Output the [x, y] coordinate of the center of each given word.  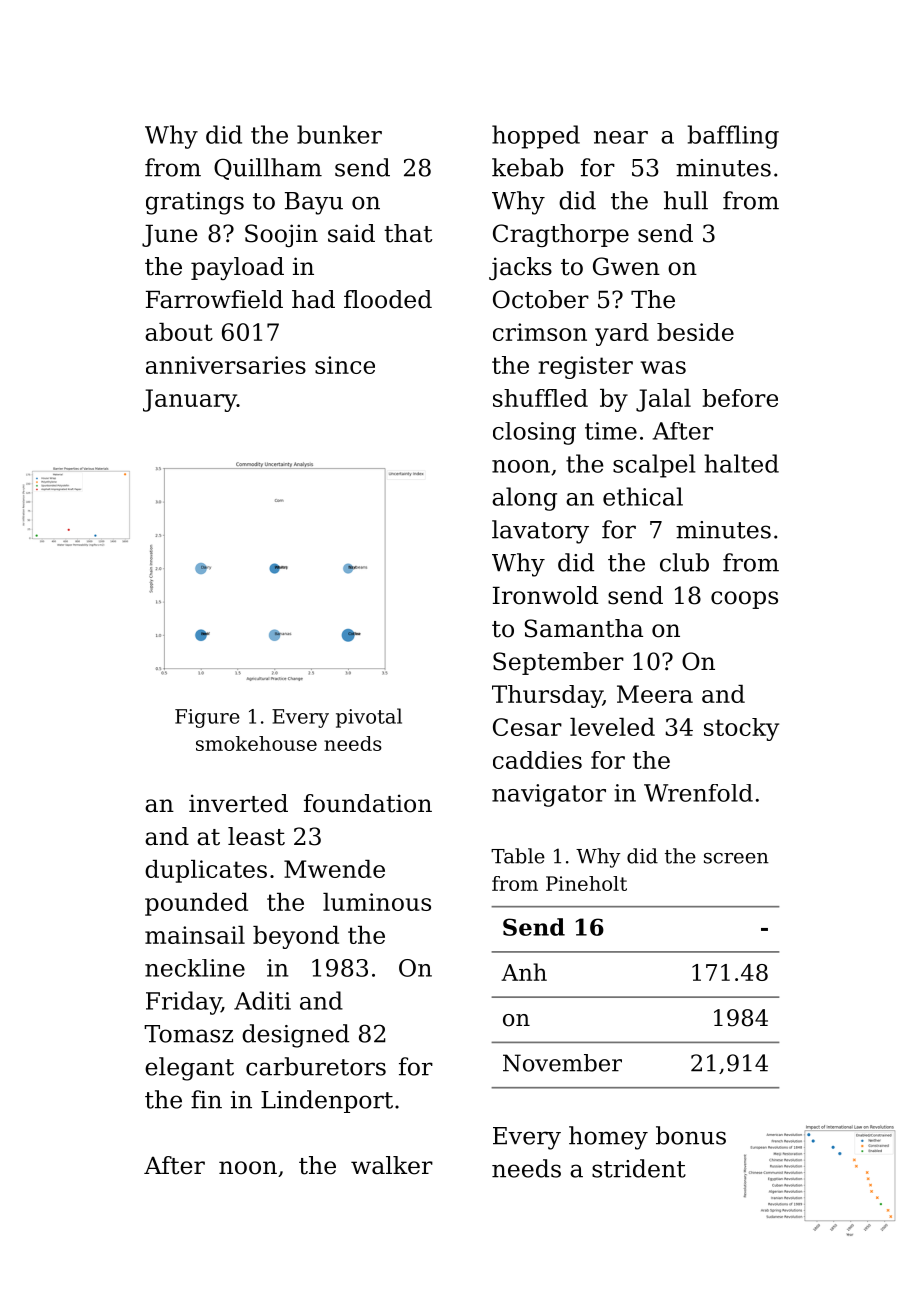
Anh [524, 972]
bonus [691, 1135]
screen [736, 858]
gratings [195, 203]
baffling [733, 137]
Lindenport [327, 1101]
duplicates [206, 871]
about [179, 332]
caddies [537, 760]
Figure [207, 718]
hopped [536, 137]
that [408, 233]
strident [639, 1168]
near [621, 137]
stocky [741, 729]
